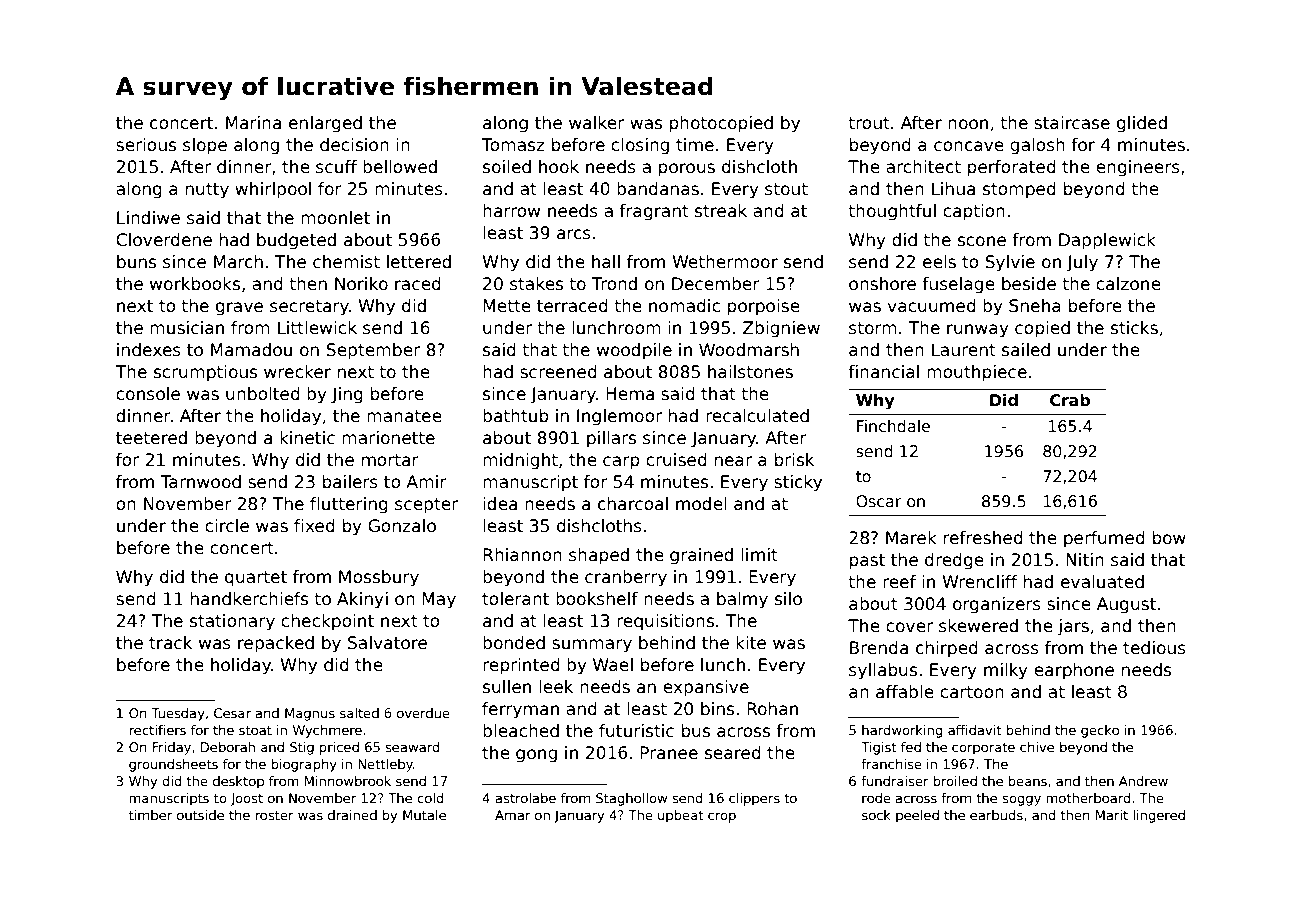 Image resolution: width=1308 pixels, height=924 pixels. Describe the element at coordinates (309, 308) in the page. I see `secretary` at that location.
